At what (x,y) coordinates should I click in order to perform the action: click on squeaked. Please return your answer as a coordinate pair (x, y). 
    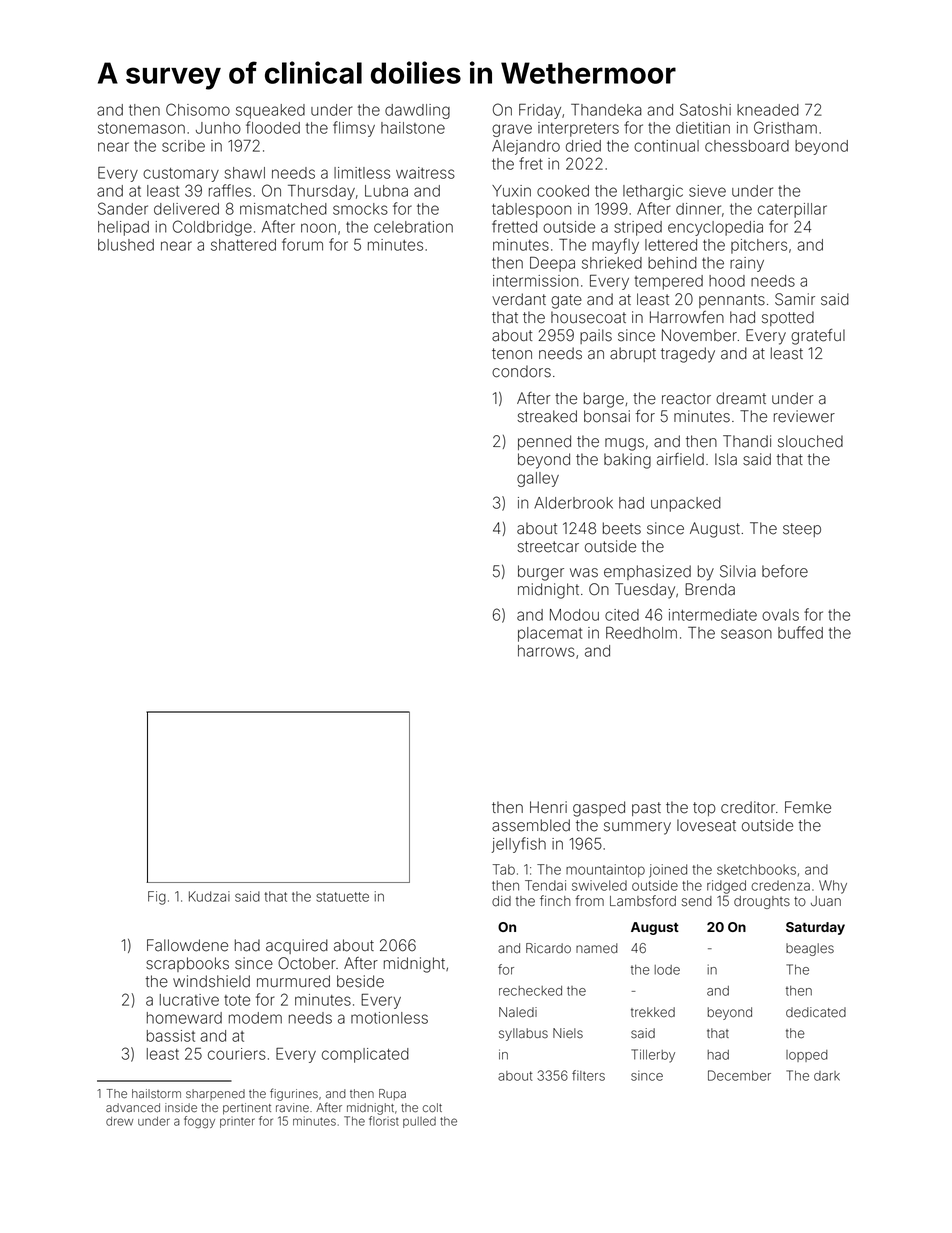
    Looking at the image, I should click on (270, 111).
